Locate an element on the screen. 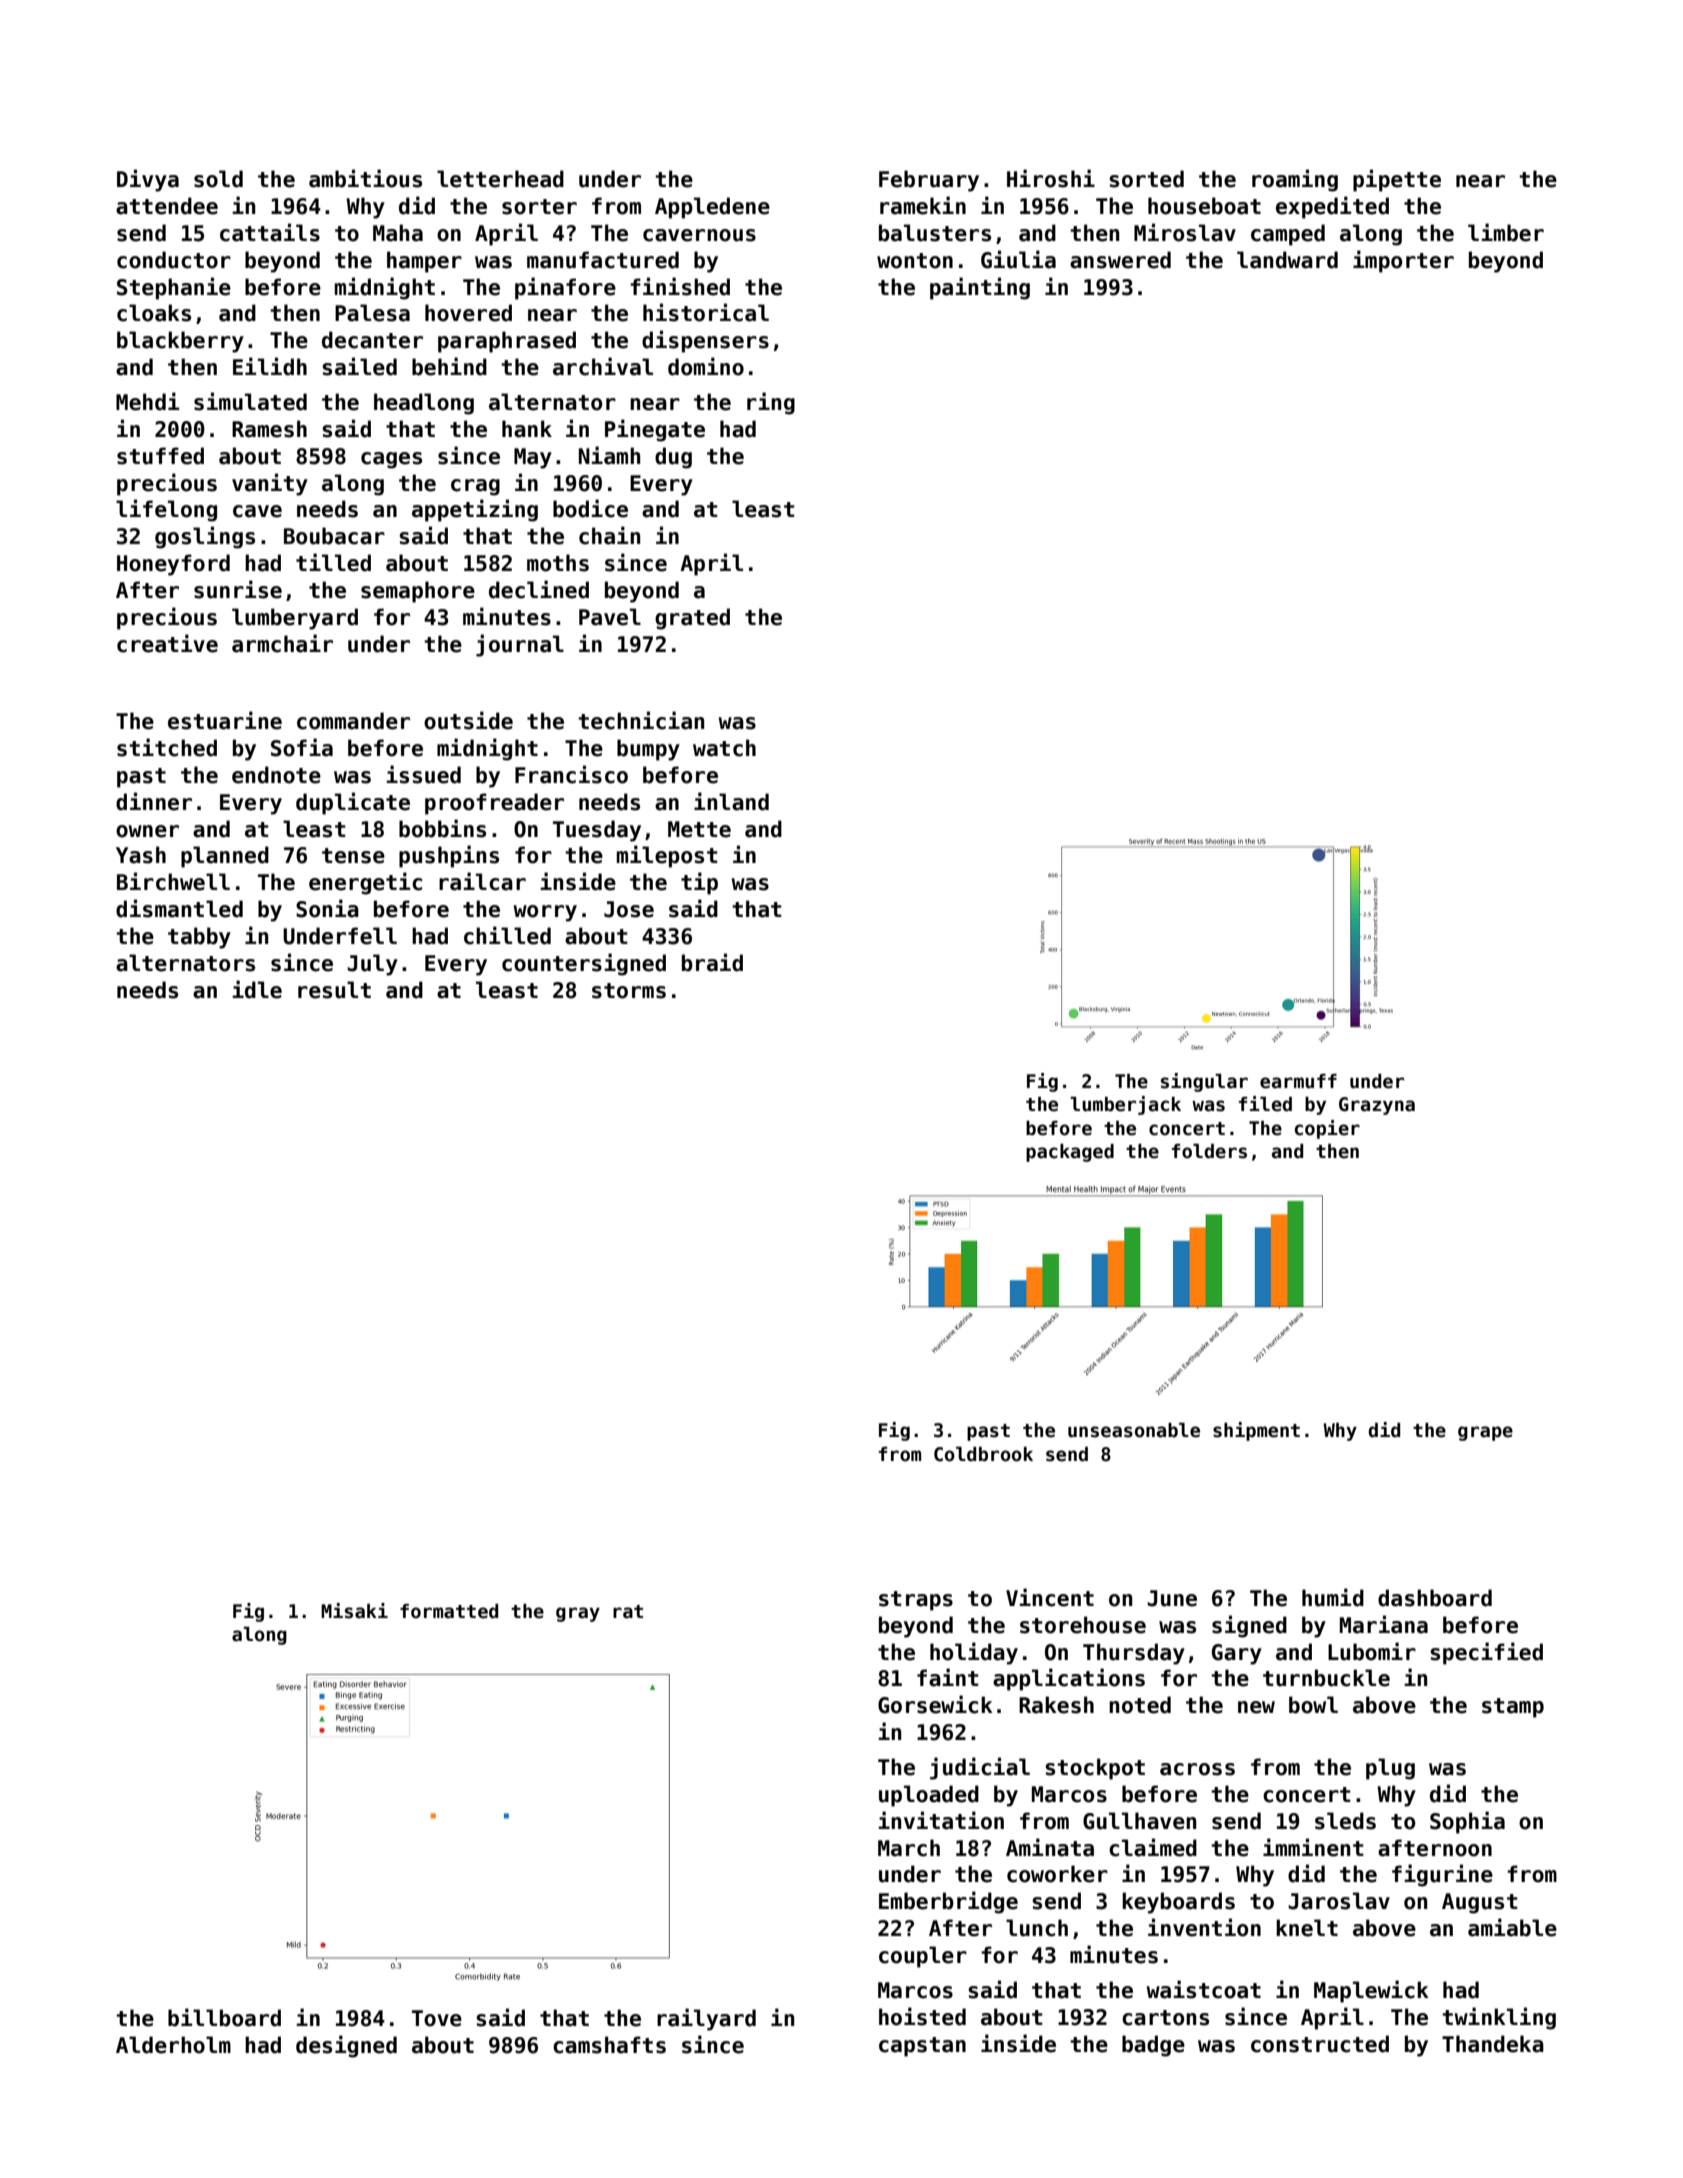  storms is located at coordinates (629, 991).
